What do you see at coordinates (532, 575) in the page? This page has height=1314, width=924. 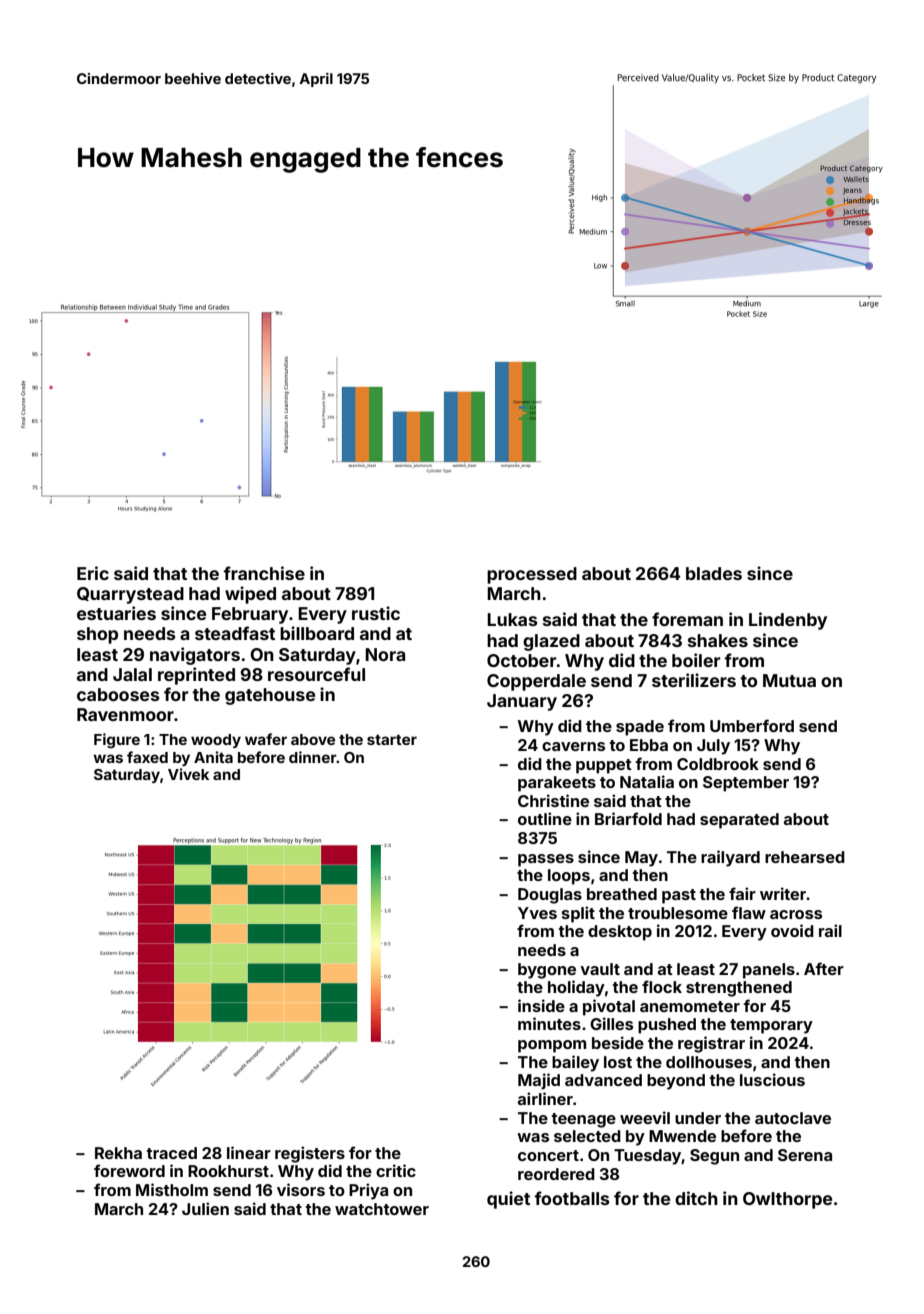 I see `processed` at bounding box center [532, 575].
